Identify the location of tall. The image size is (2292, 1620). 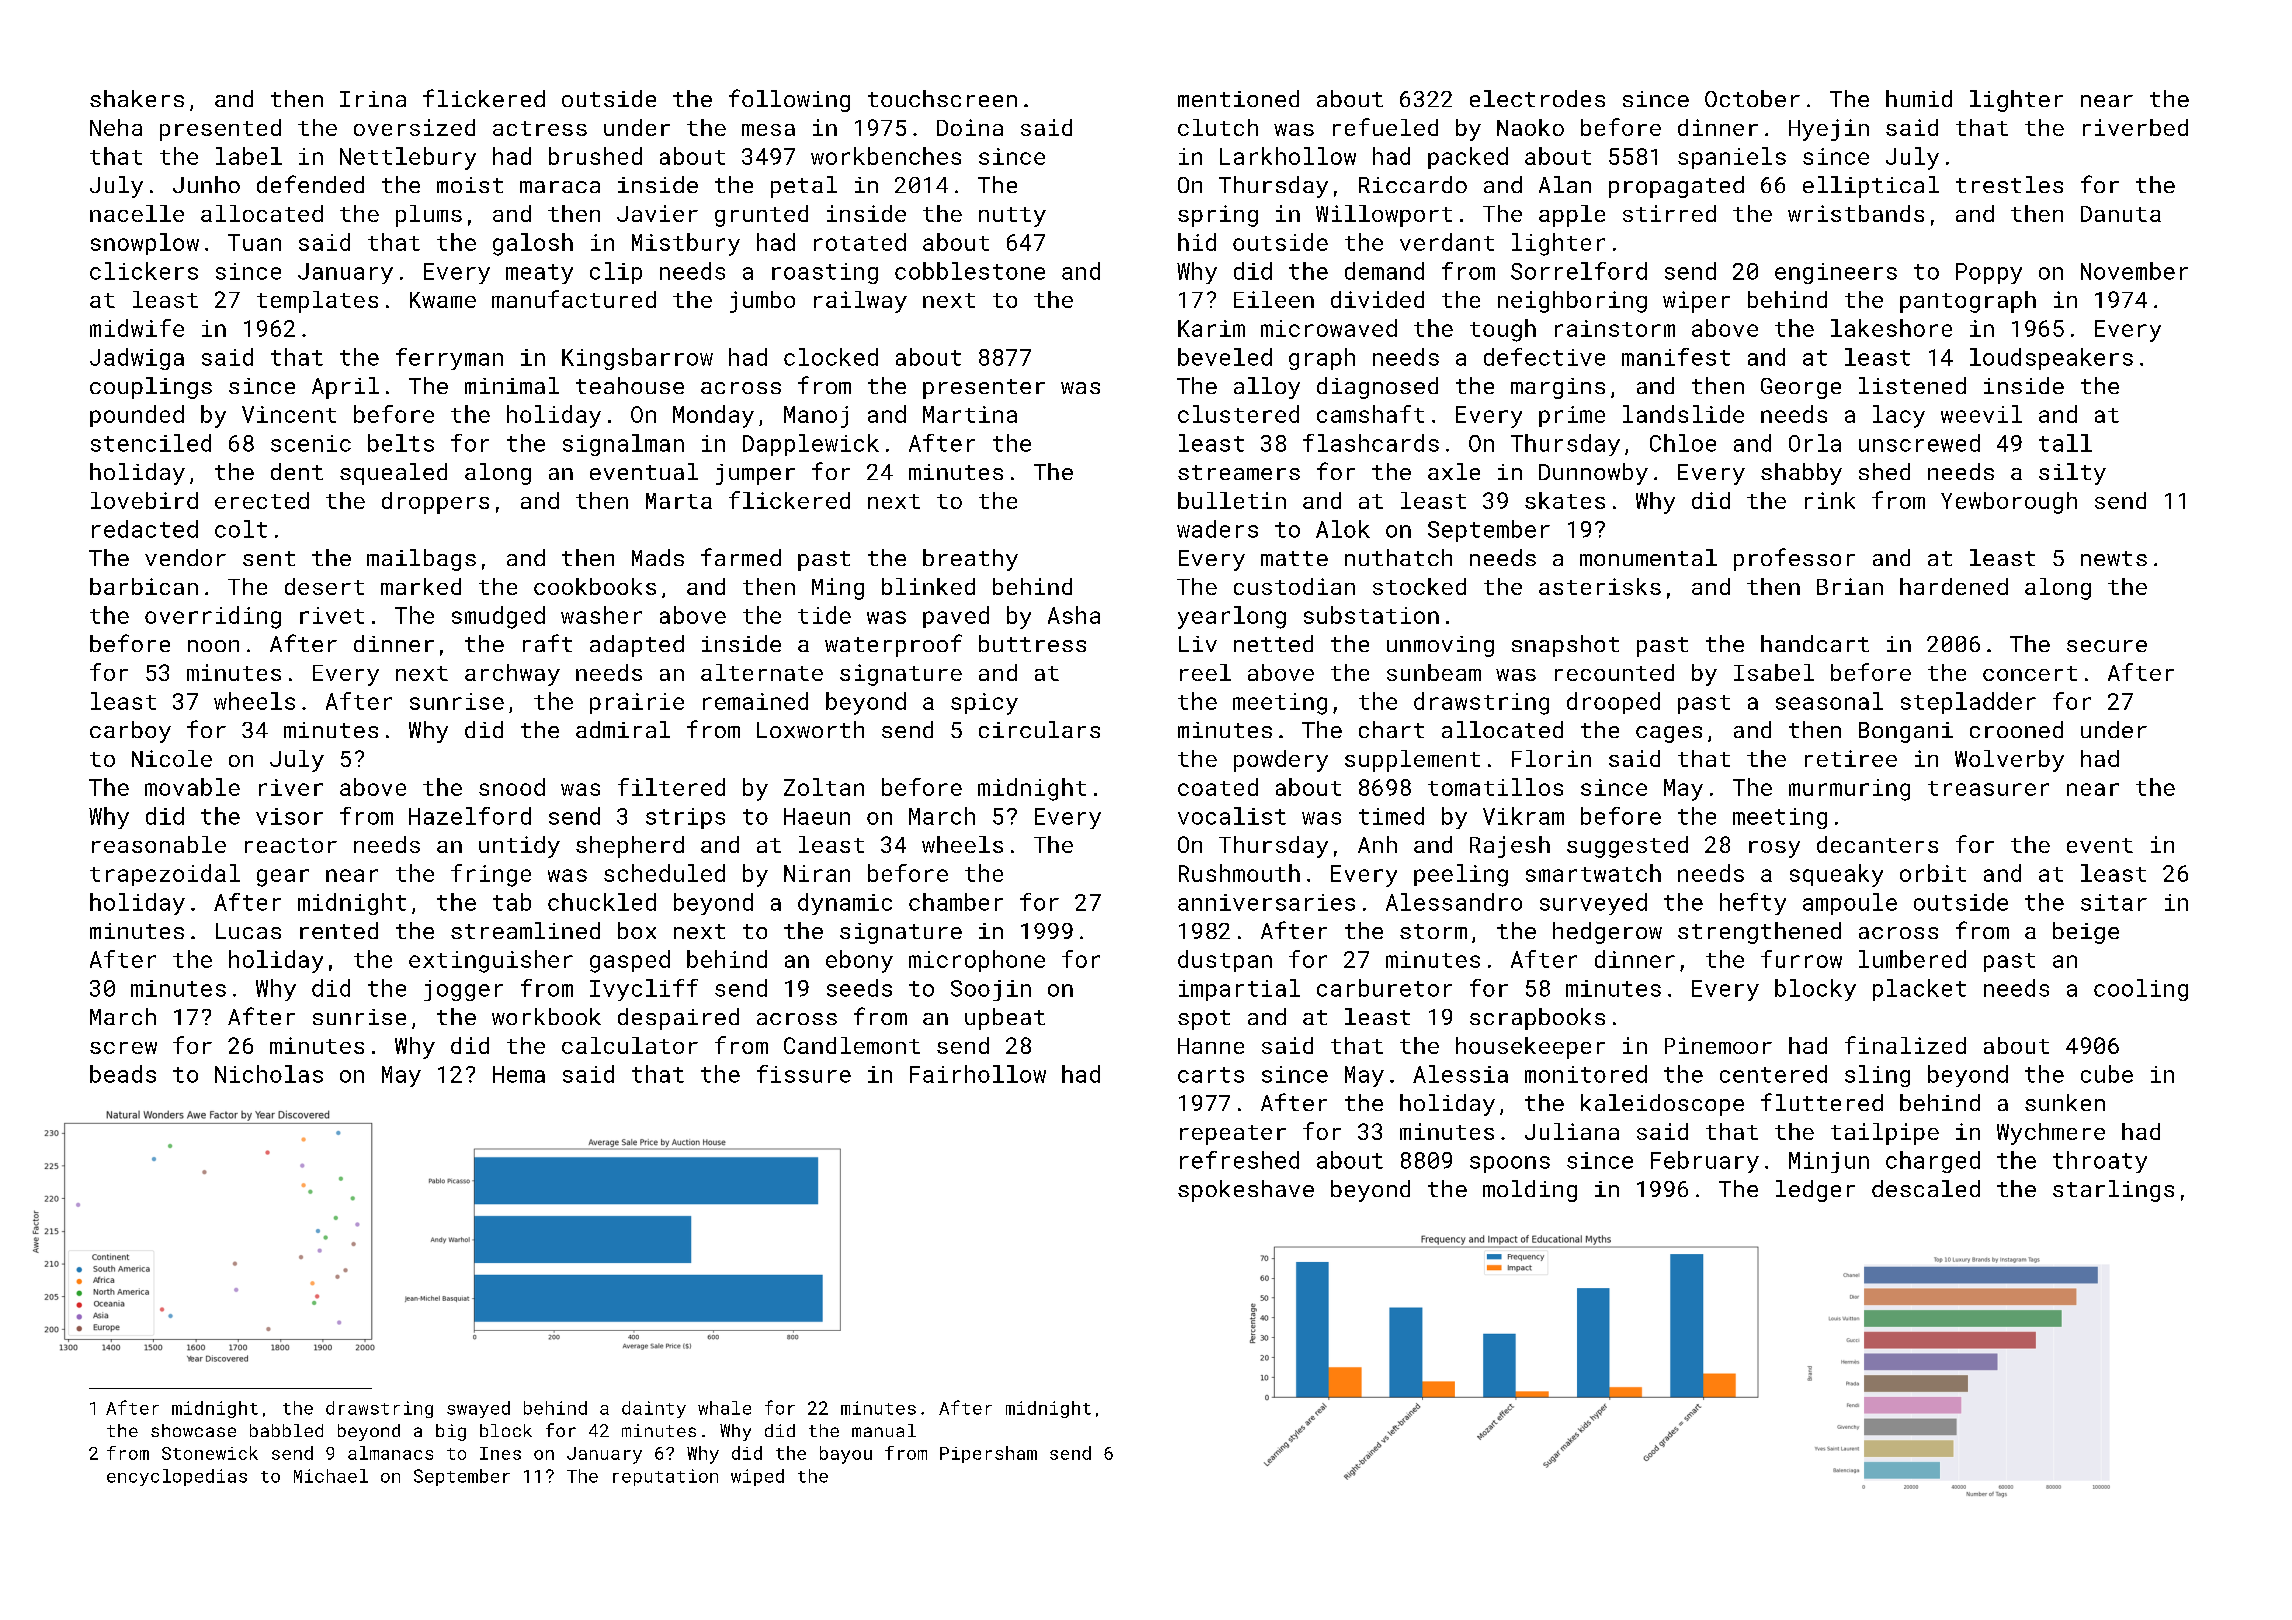
(2065, 443).
